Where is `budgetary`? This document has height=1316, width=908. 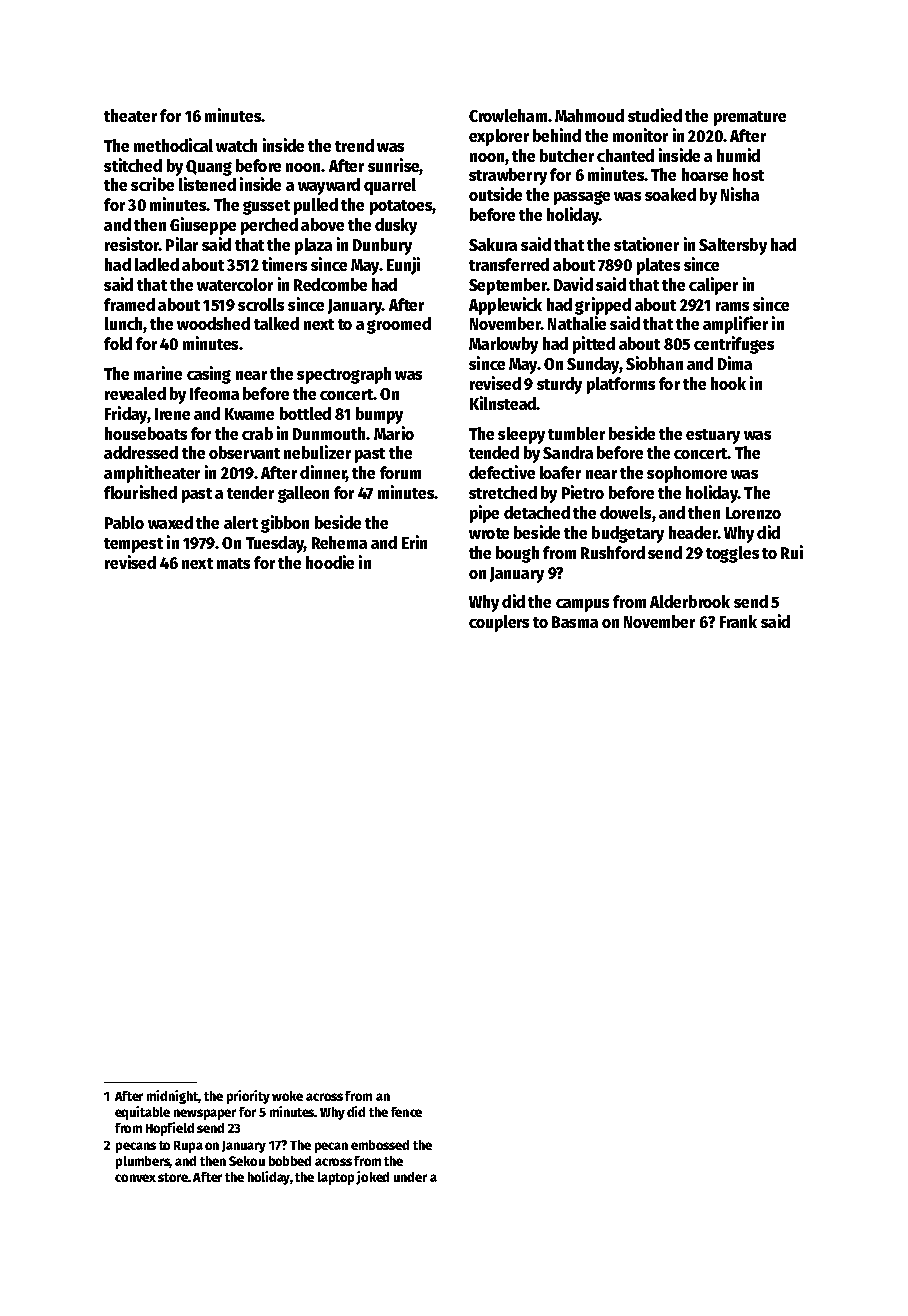
budgetary is located at coordinates (628, 534).
